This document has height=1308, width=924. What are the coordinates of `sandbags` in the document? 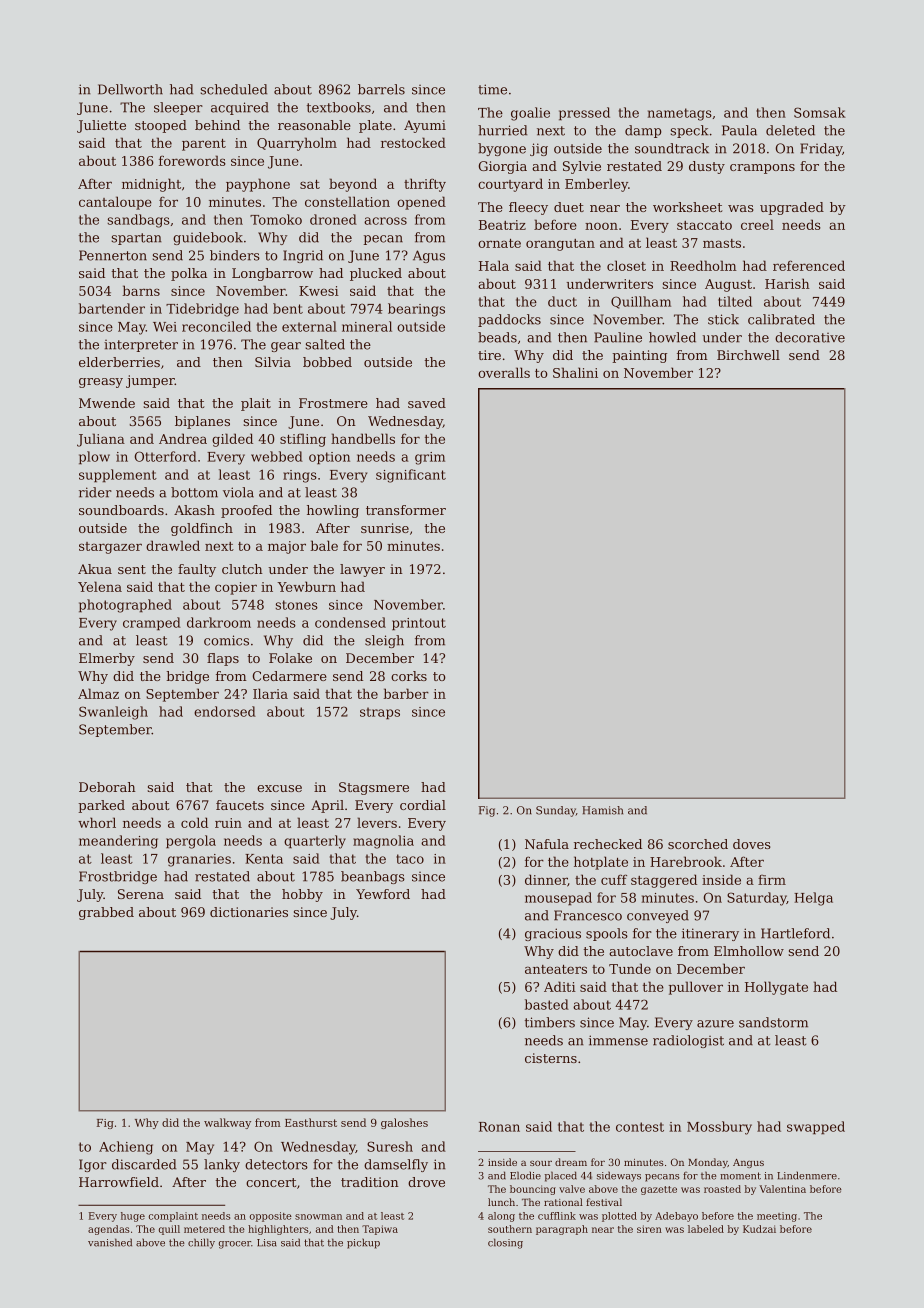 It's located at (138, 221).
